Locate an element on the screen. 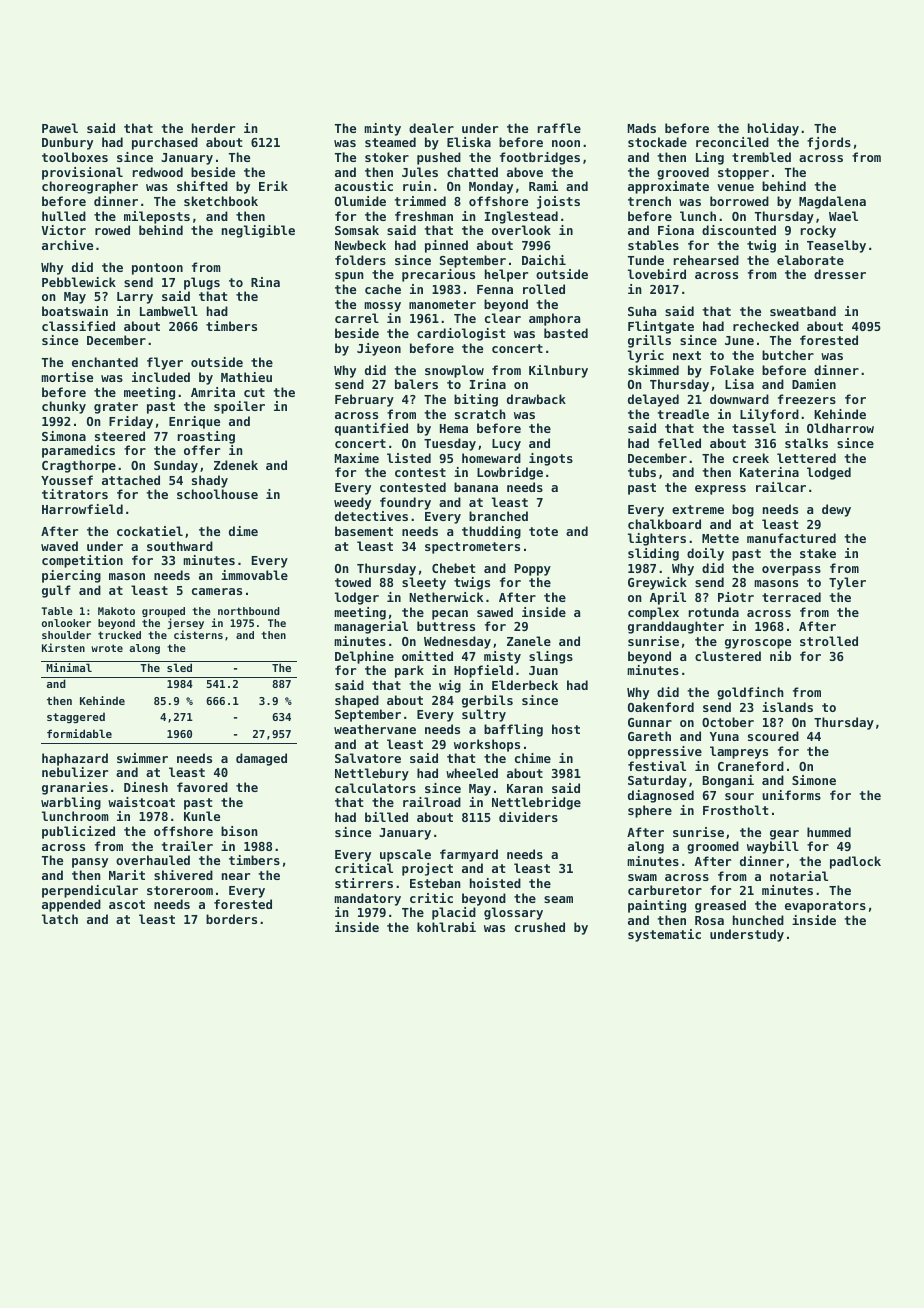 Image resolution: width=924 pixels, height=1308 pixels. mossy is located at coordinates (382, 307).
